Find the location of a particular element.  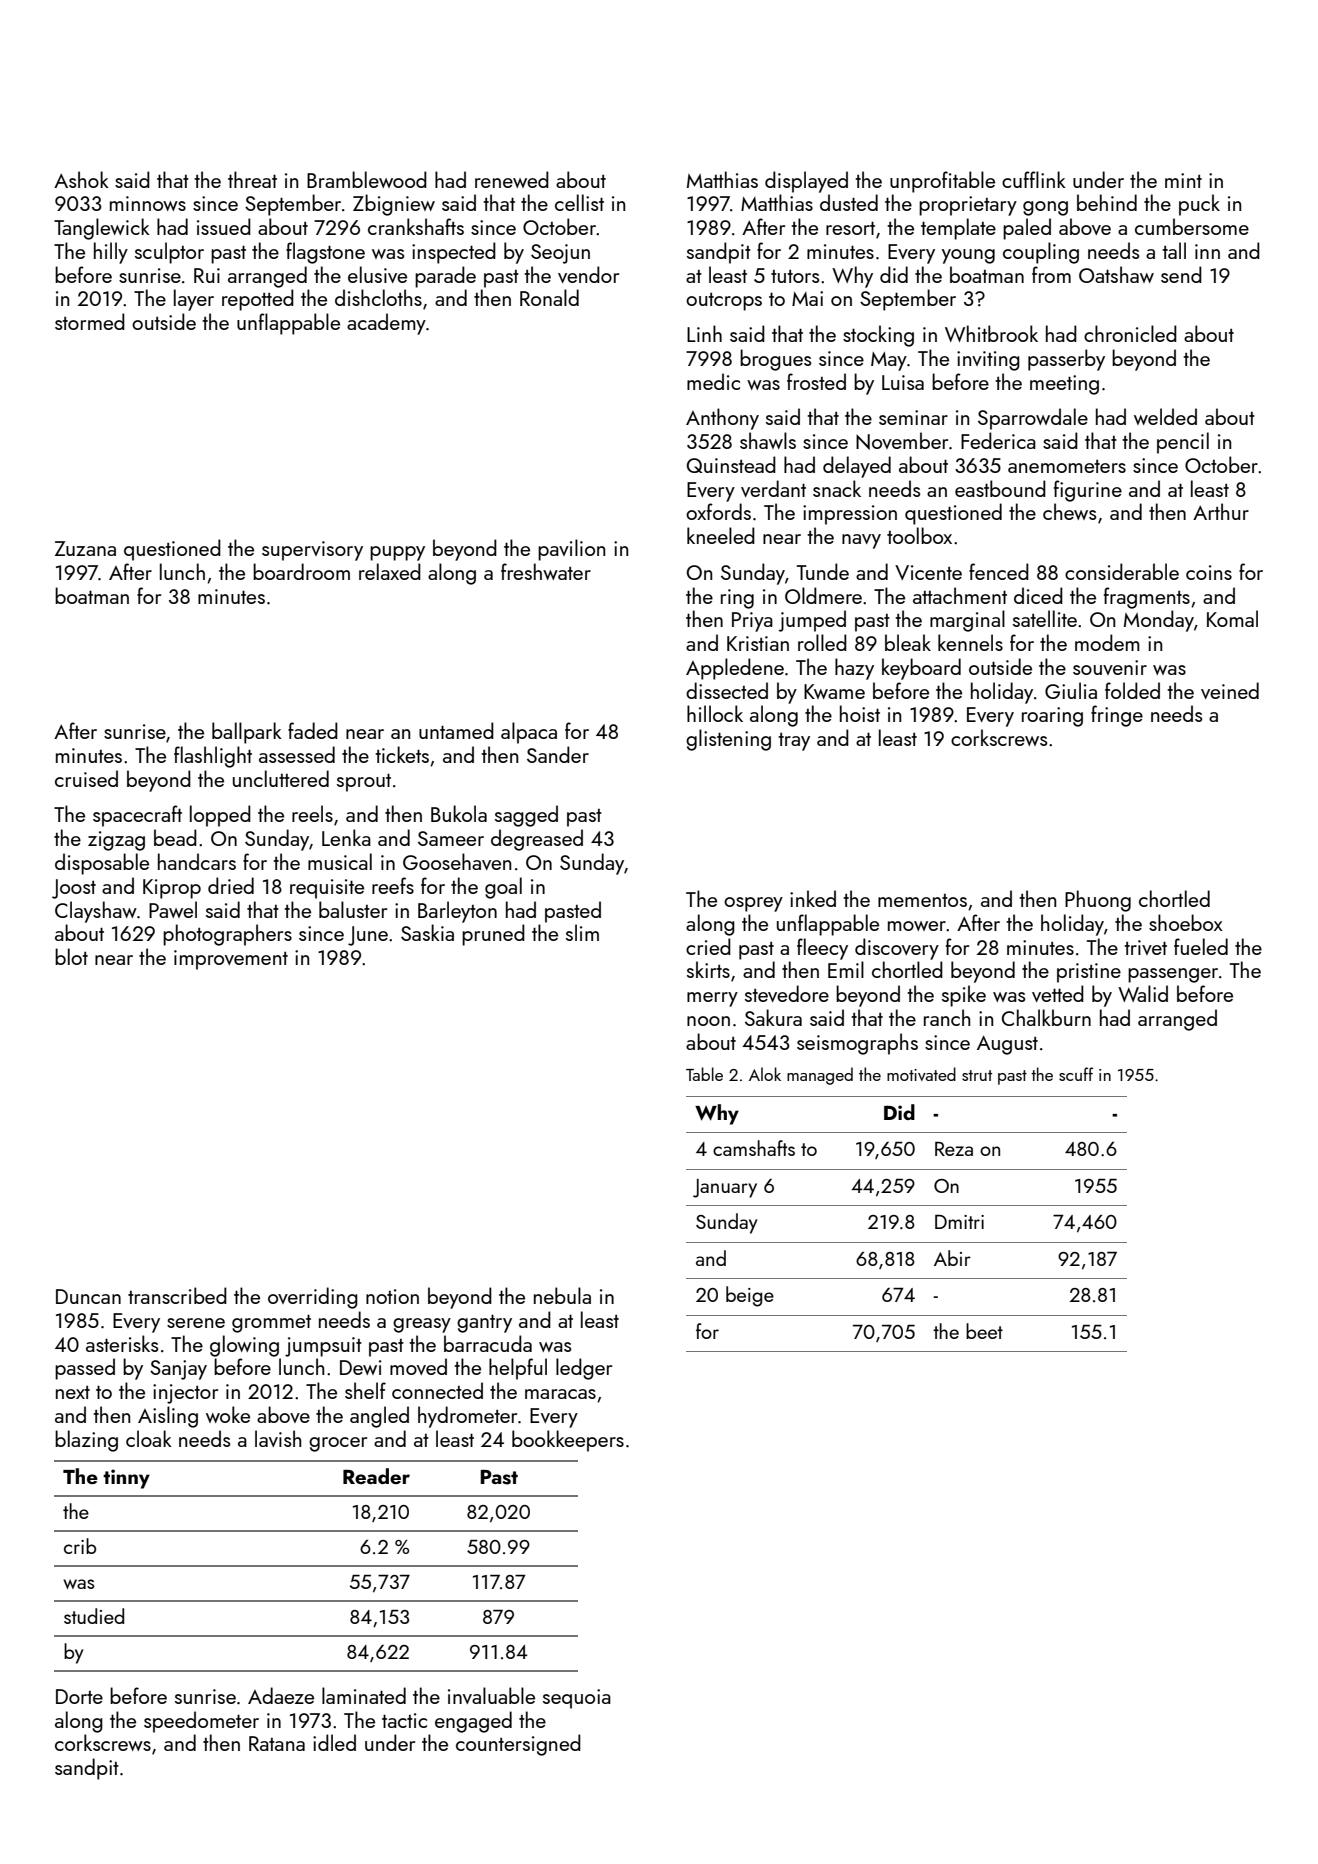

Zuzana is located at coordinates (85, 548).
